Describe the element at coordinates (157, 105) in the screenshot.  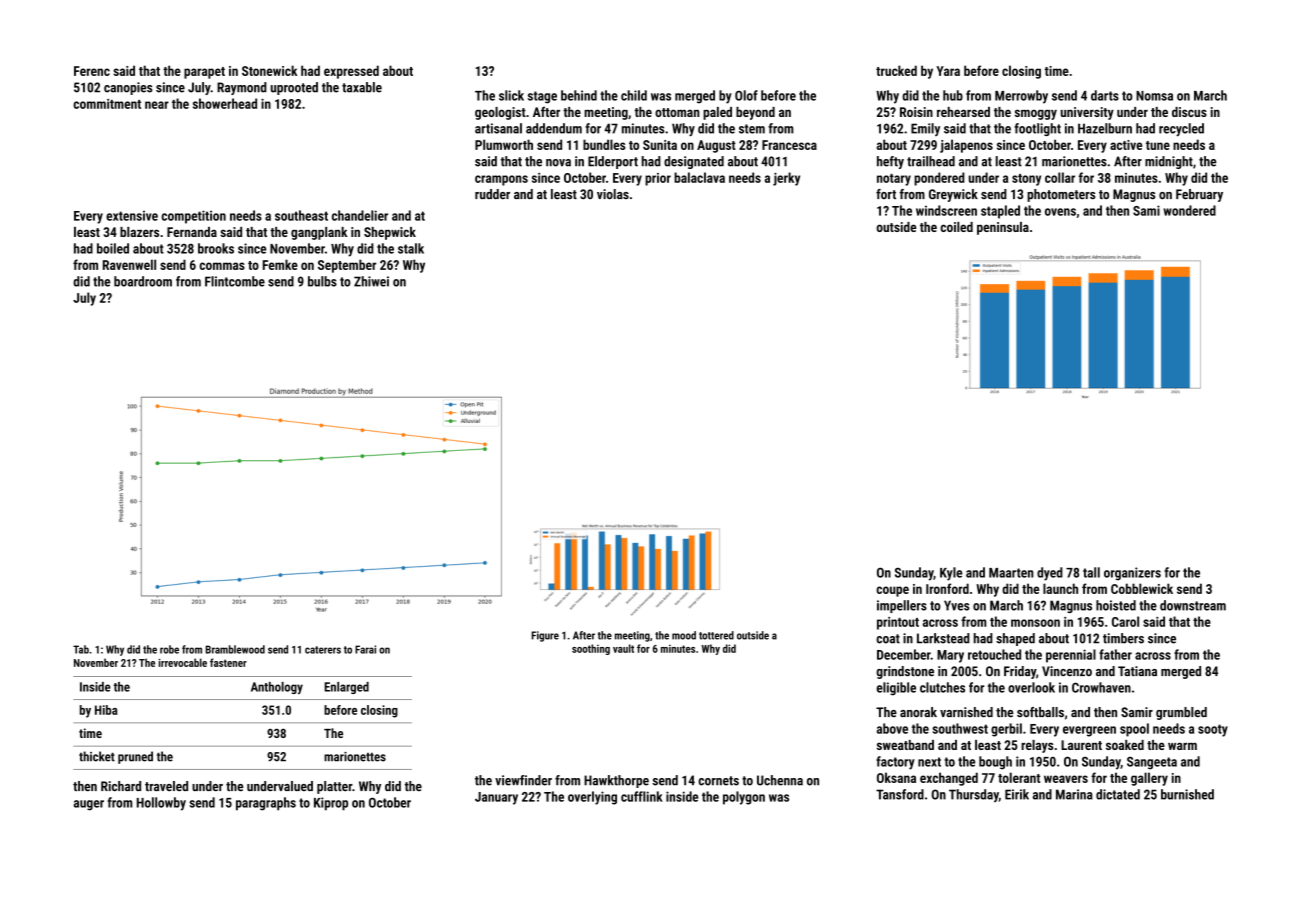
I see `near` at that location.
